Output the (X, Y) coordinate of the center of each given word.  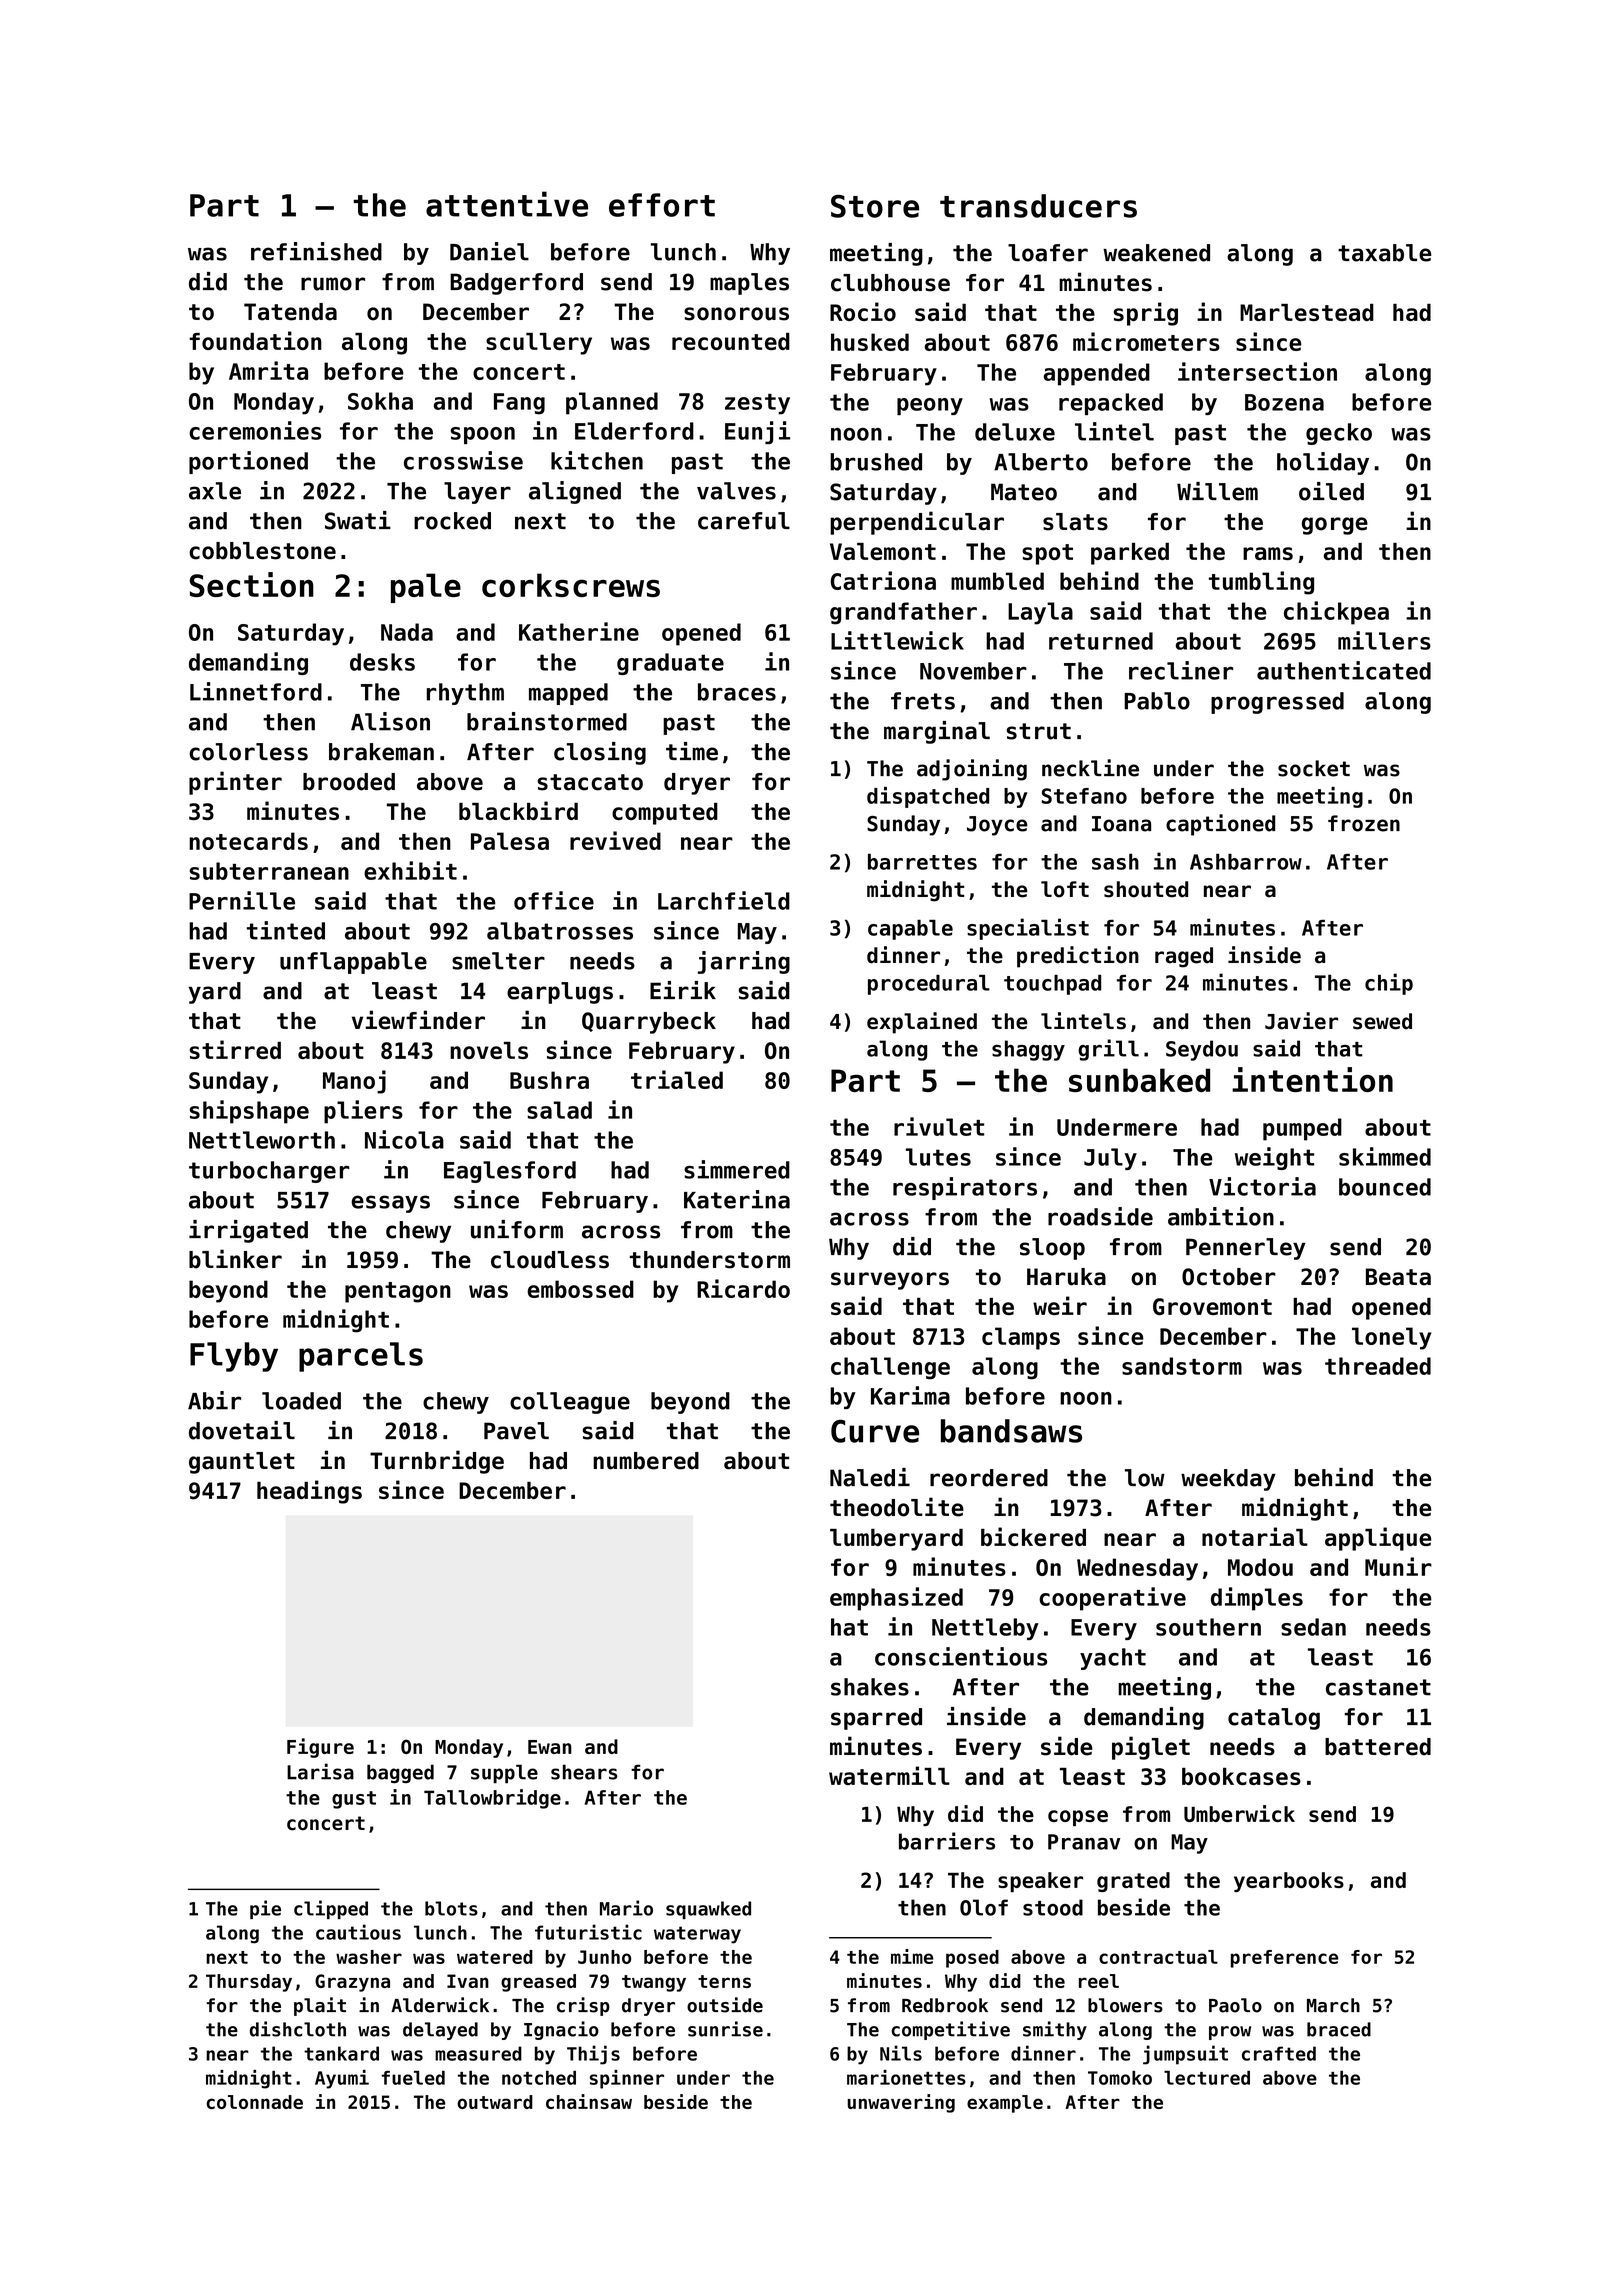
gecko (1339, 434)
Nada (407, 632)
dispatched (928, 797)
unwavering (901, 2103)
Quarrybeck (649, 1023)
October (1229, 1277)
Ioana (1121, 824)
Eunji (757, 432)
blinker (235, 1259)
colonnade (254, 2102)
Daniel (489, 251)
